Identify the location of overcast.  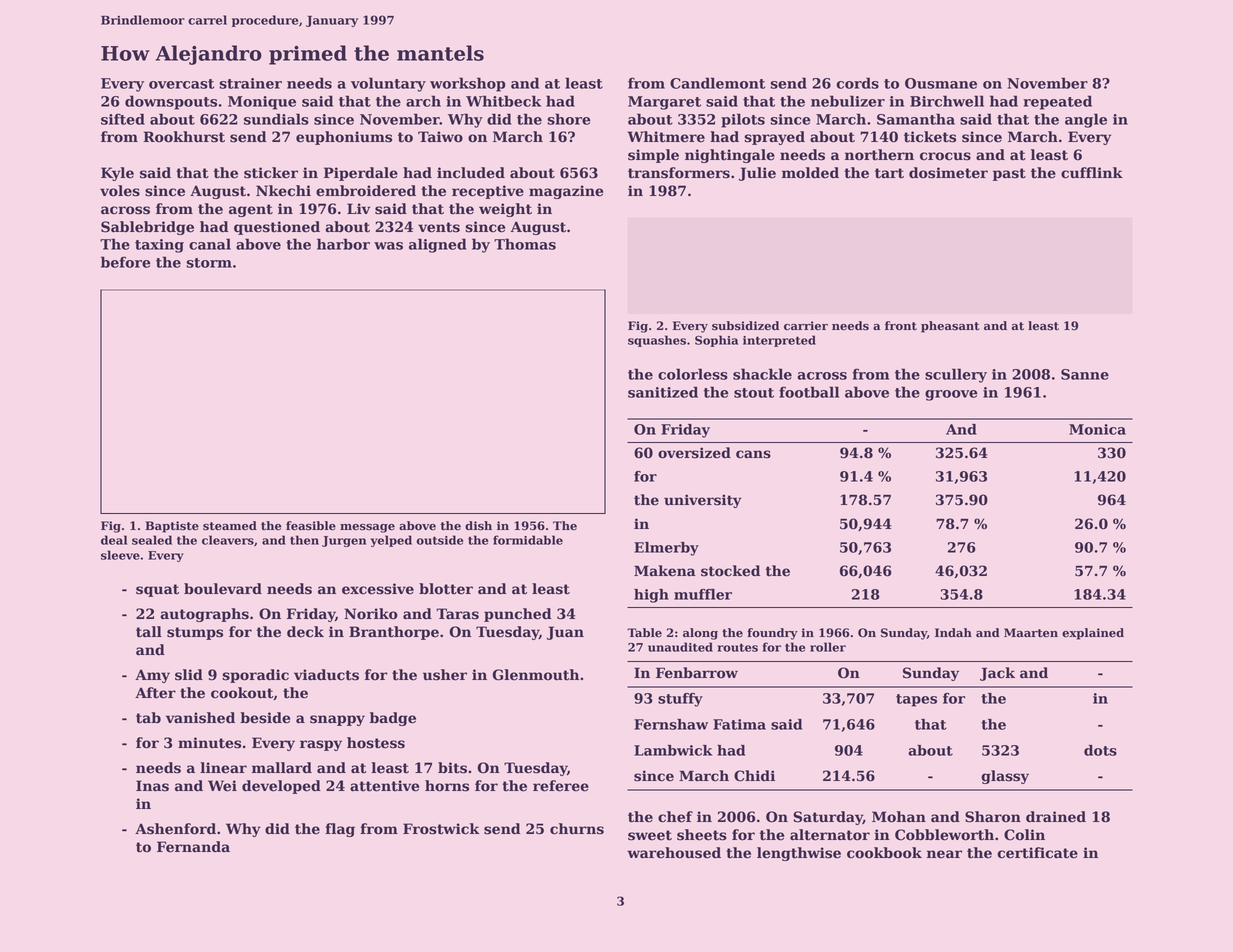
(181, 84).
